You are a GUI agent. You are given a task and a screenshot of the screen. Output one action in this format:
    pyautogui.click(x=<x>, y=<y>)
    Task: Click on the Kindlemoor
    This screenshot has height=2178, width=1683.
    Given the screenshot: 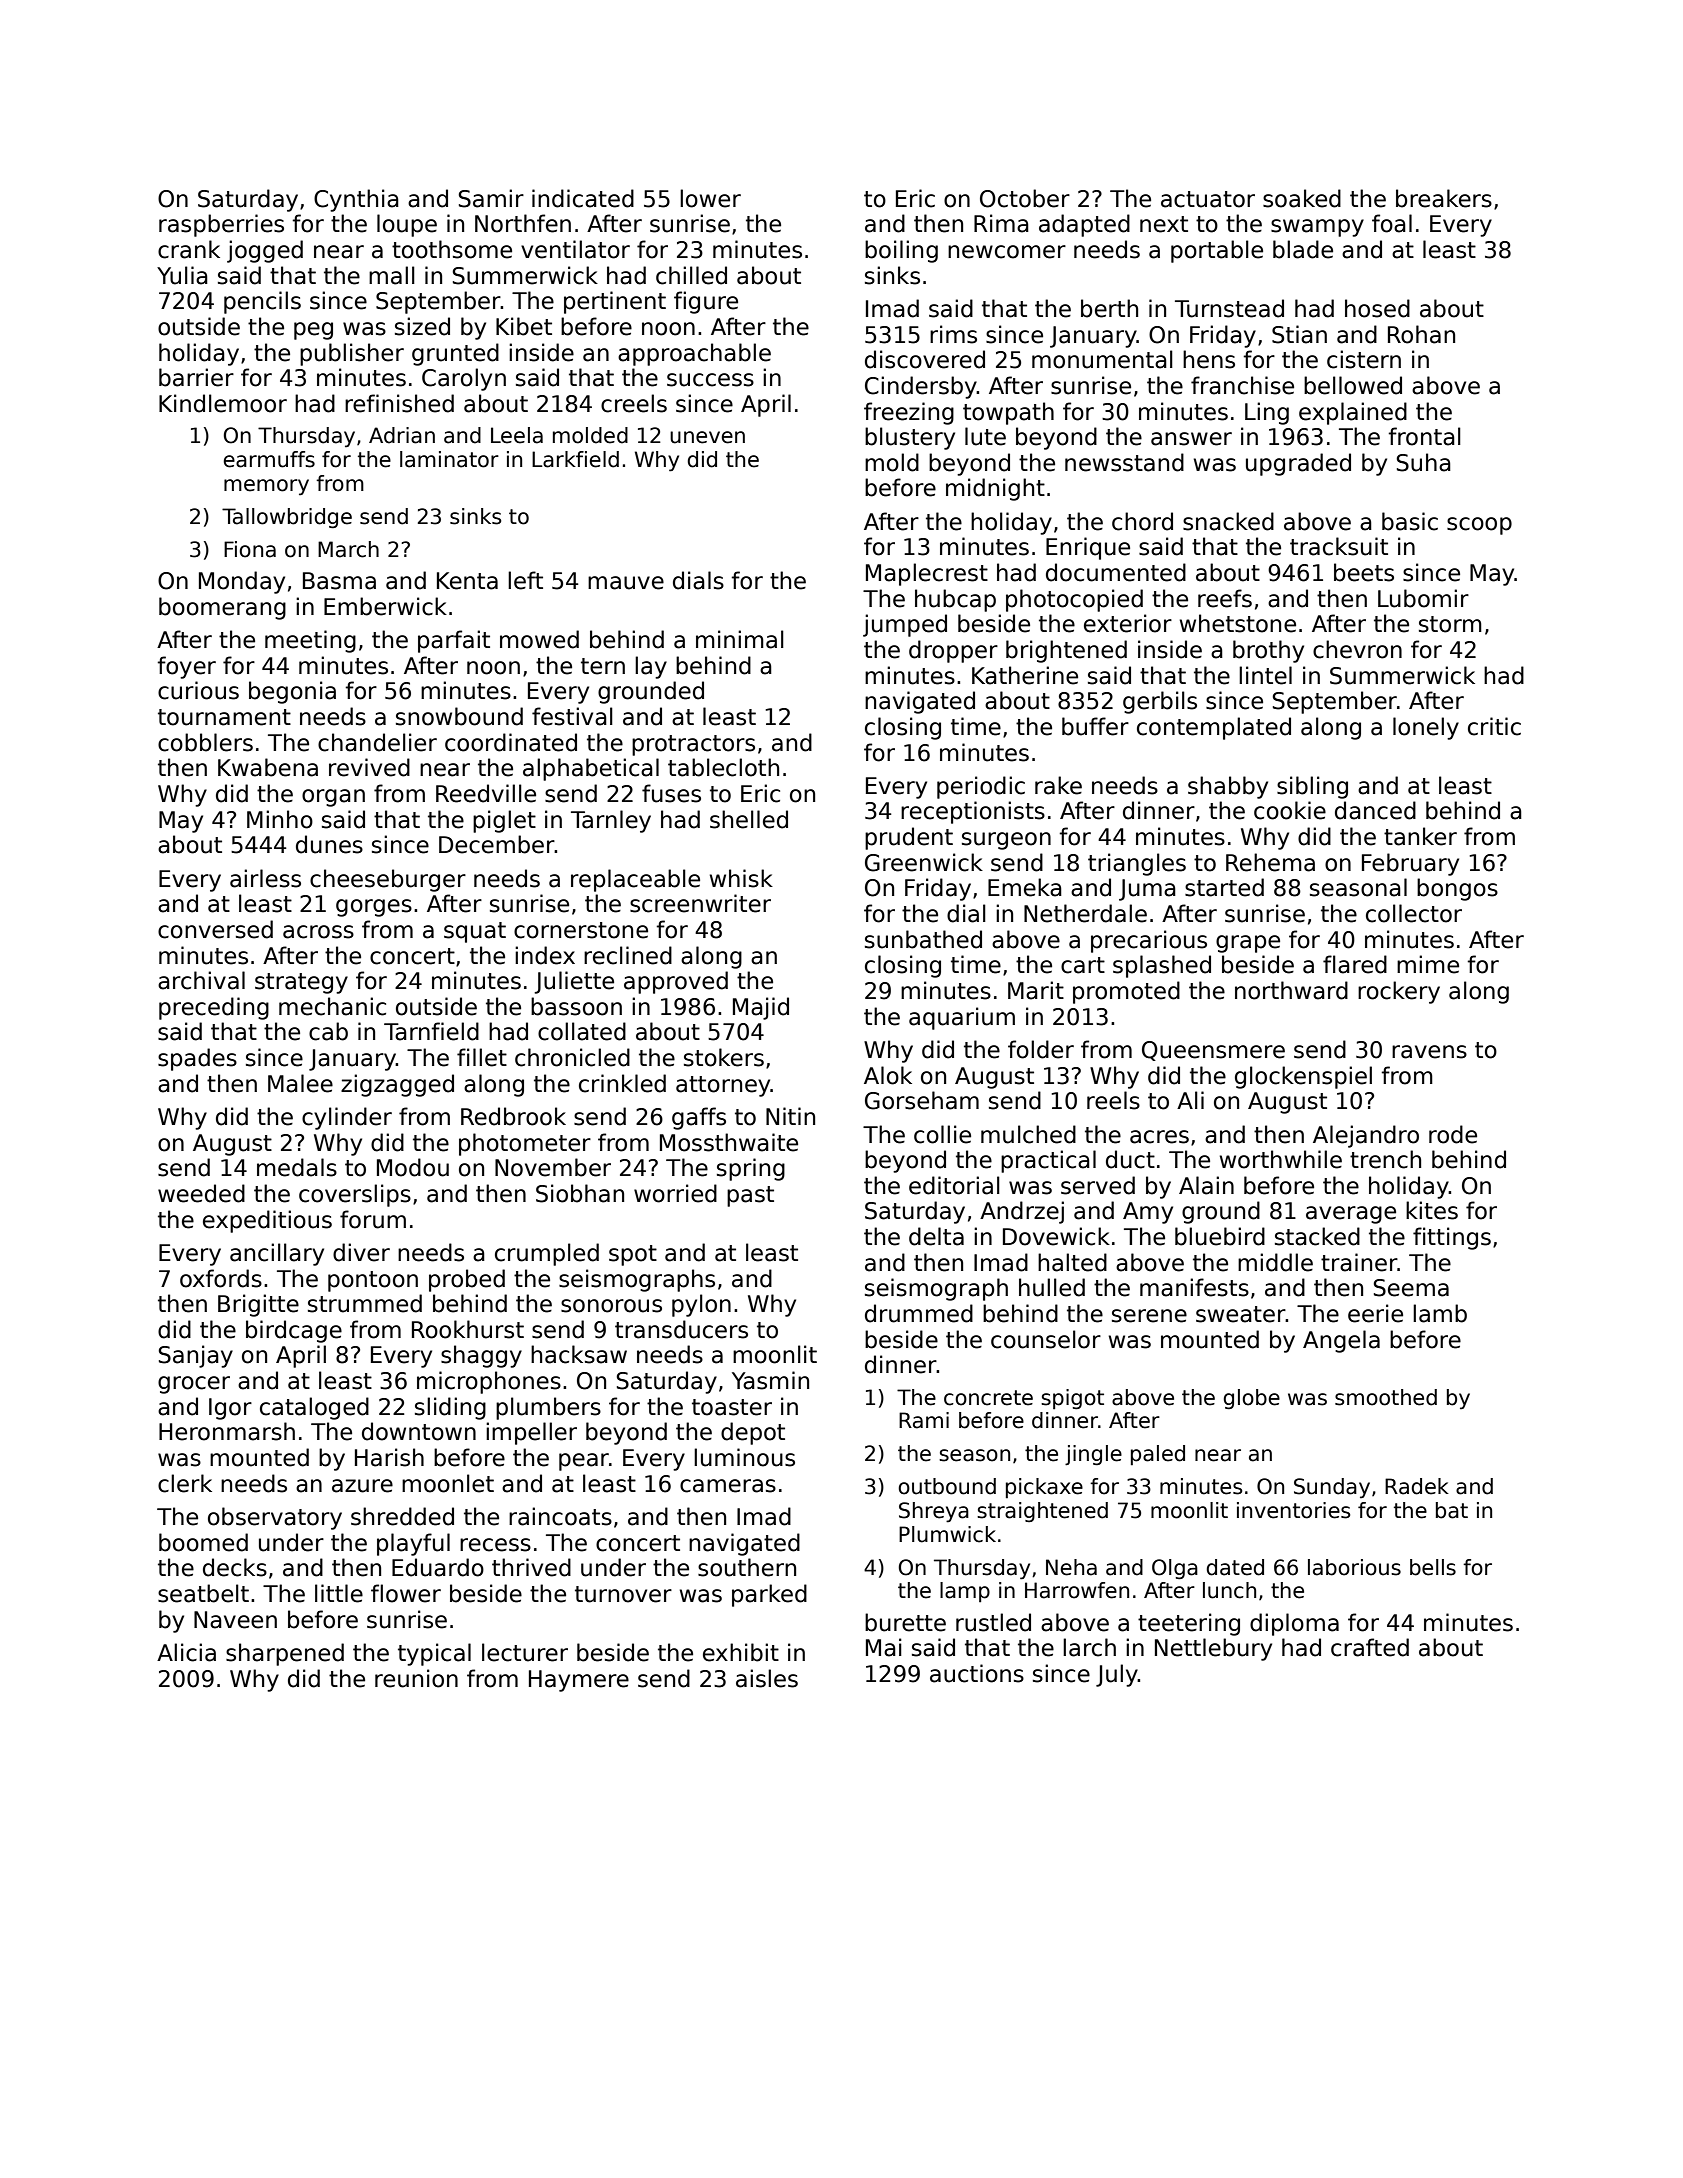 What is the action you would take?
    pyautogui.click(x=223, y=403)
